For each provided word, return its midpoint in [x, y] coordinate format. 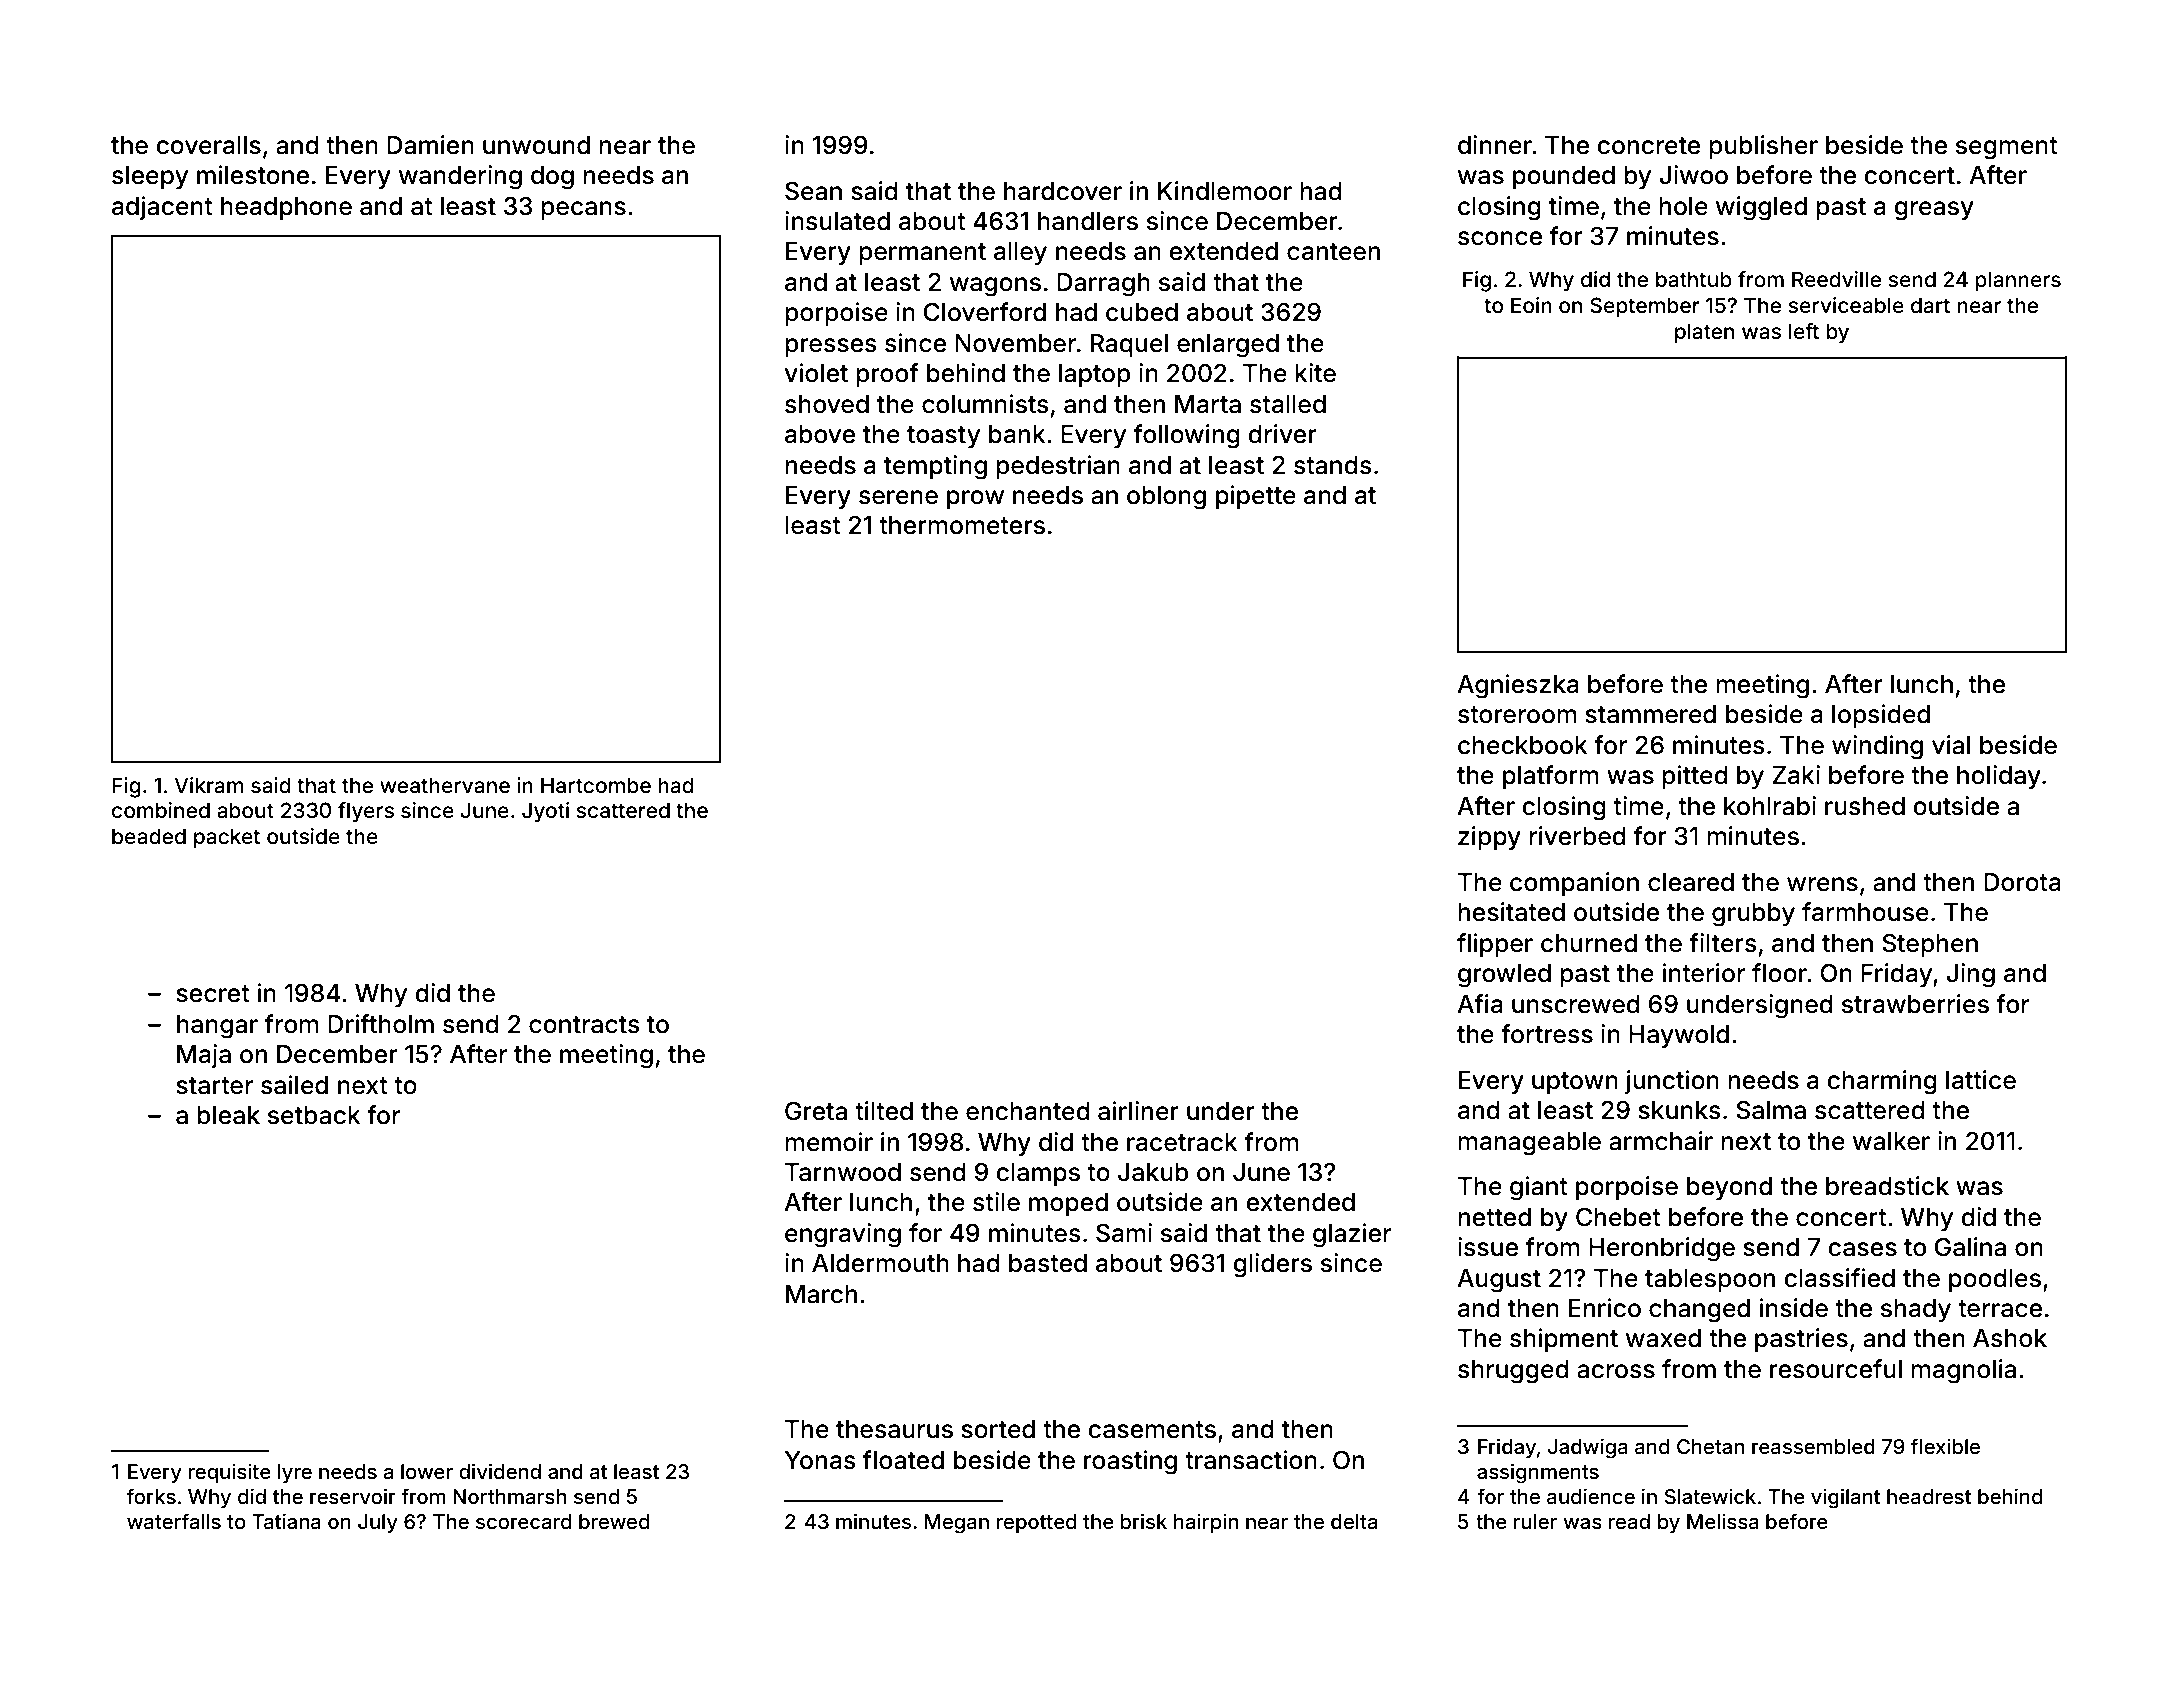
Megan [957, 1524]
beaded [149, 836]
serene [898, 497]
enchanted [1028, 1111]
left [1804, 331]
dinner [1495, 145]
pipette [1256, 497]
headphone [286, 208]
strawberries [1915, 1004]
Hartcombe [596, 785]
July [378, 1523]
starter [214, 1086]
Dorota [2022, 882]
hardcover [1063, 191]
